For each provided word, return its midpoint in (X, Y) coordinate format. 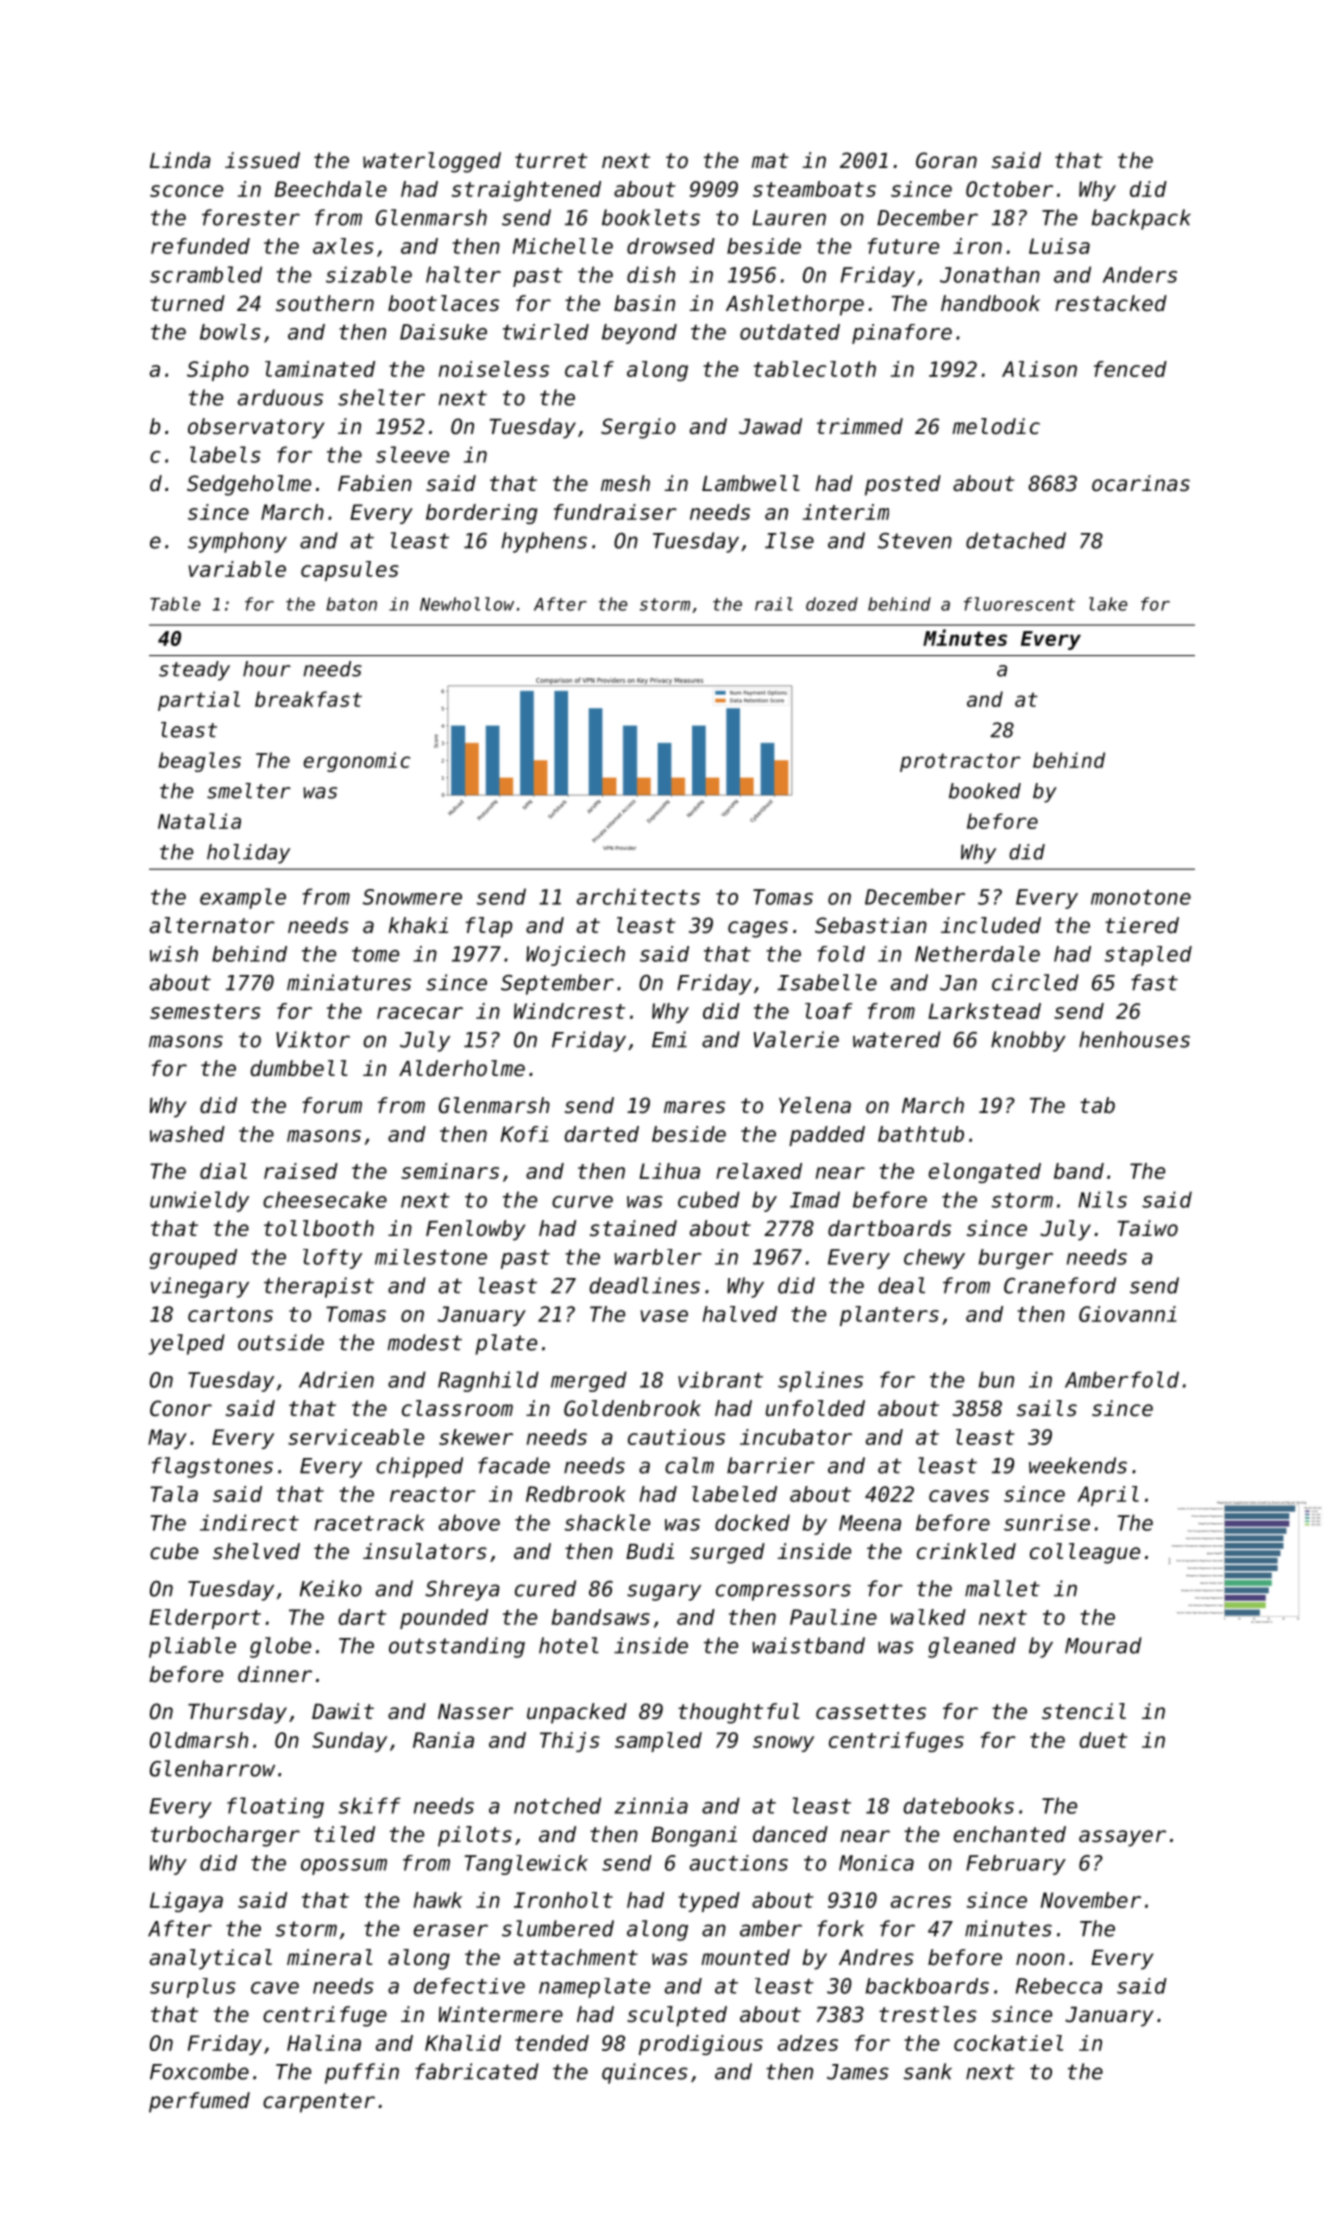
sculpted (677, 2016)
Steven (915, 541)
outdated (790, 332)
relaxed (759, 1171)
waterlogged (432, 162)
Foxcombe (199, 2071)
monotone (1141, 897)
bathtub (921, 1134)
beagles (199, 762)
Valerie (796, 1039)
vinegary (200, 1287)
